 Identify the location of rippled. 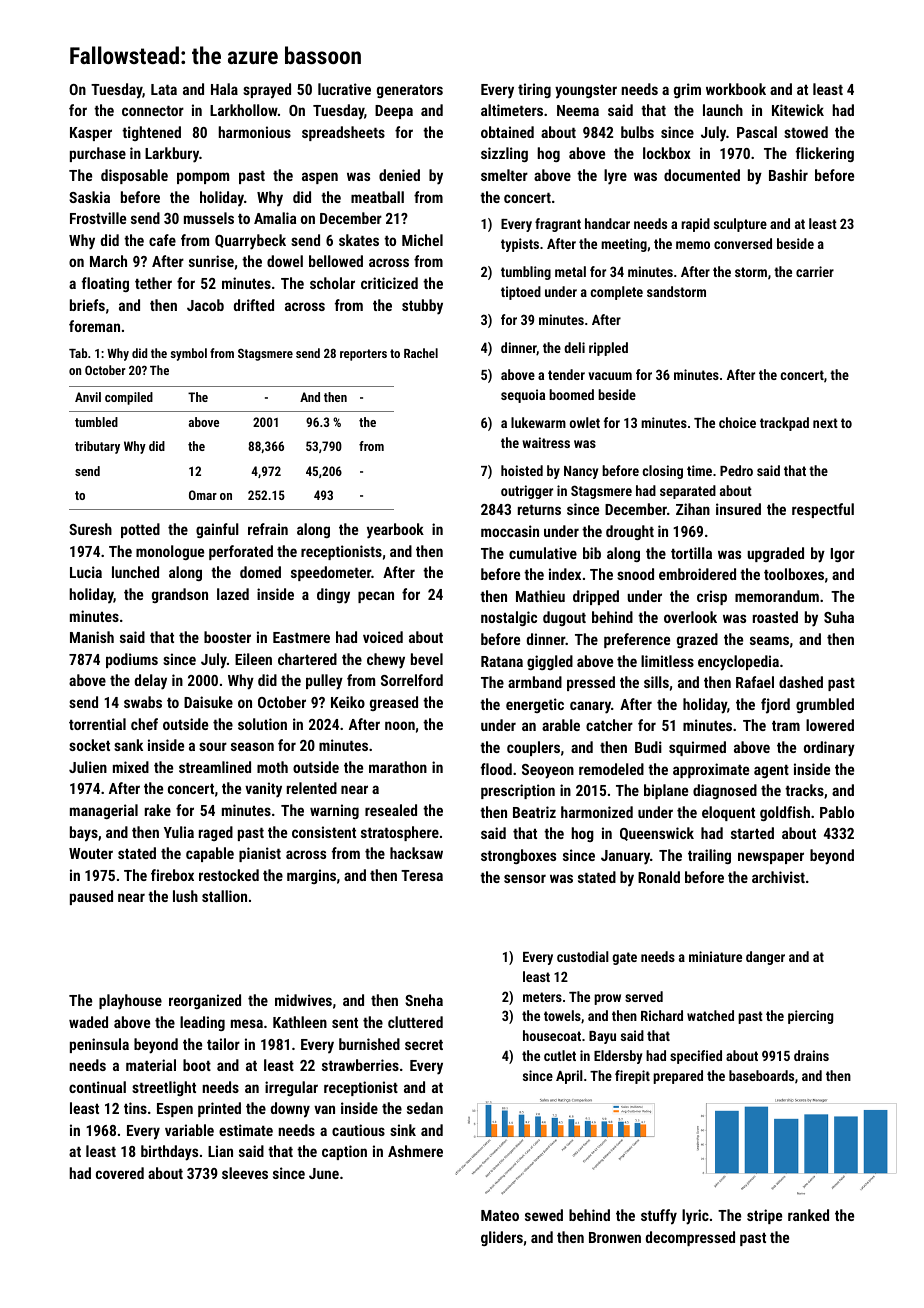
(608, 349).
